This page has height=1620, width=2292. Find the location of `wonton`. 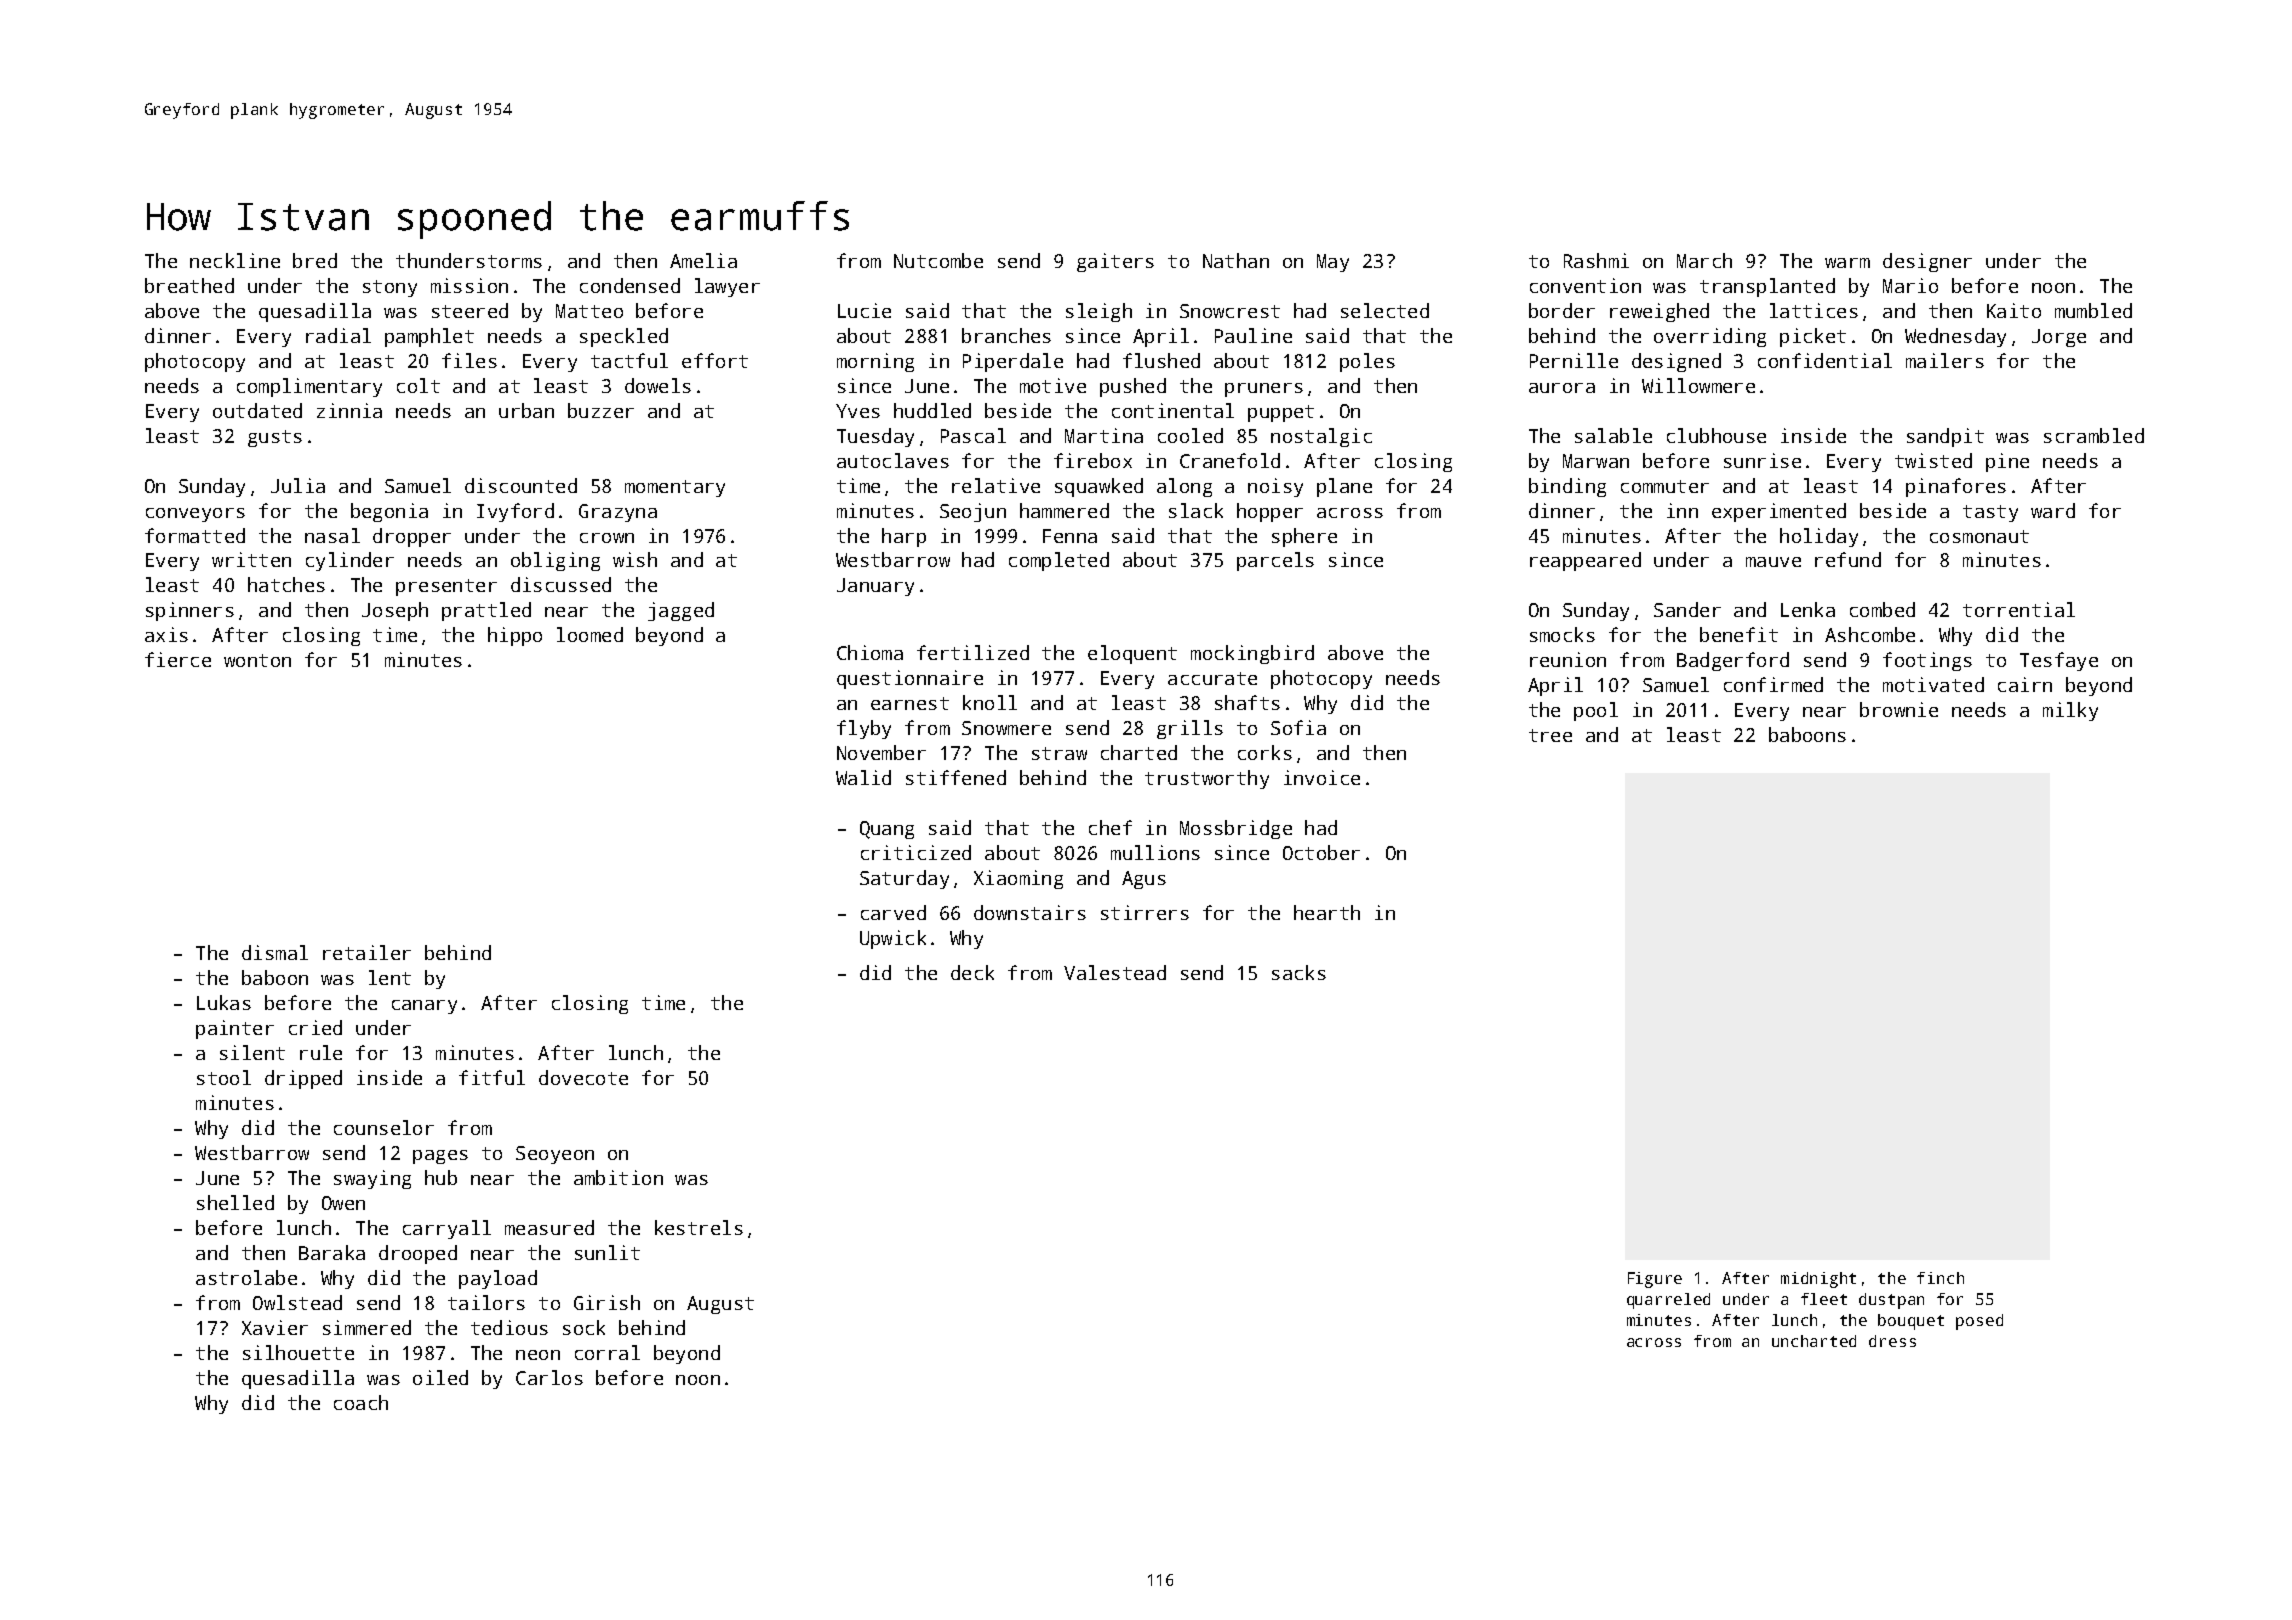

wonton is located at coordinates (257, 660).
